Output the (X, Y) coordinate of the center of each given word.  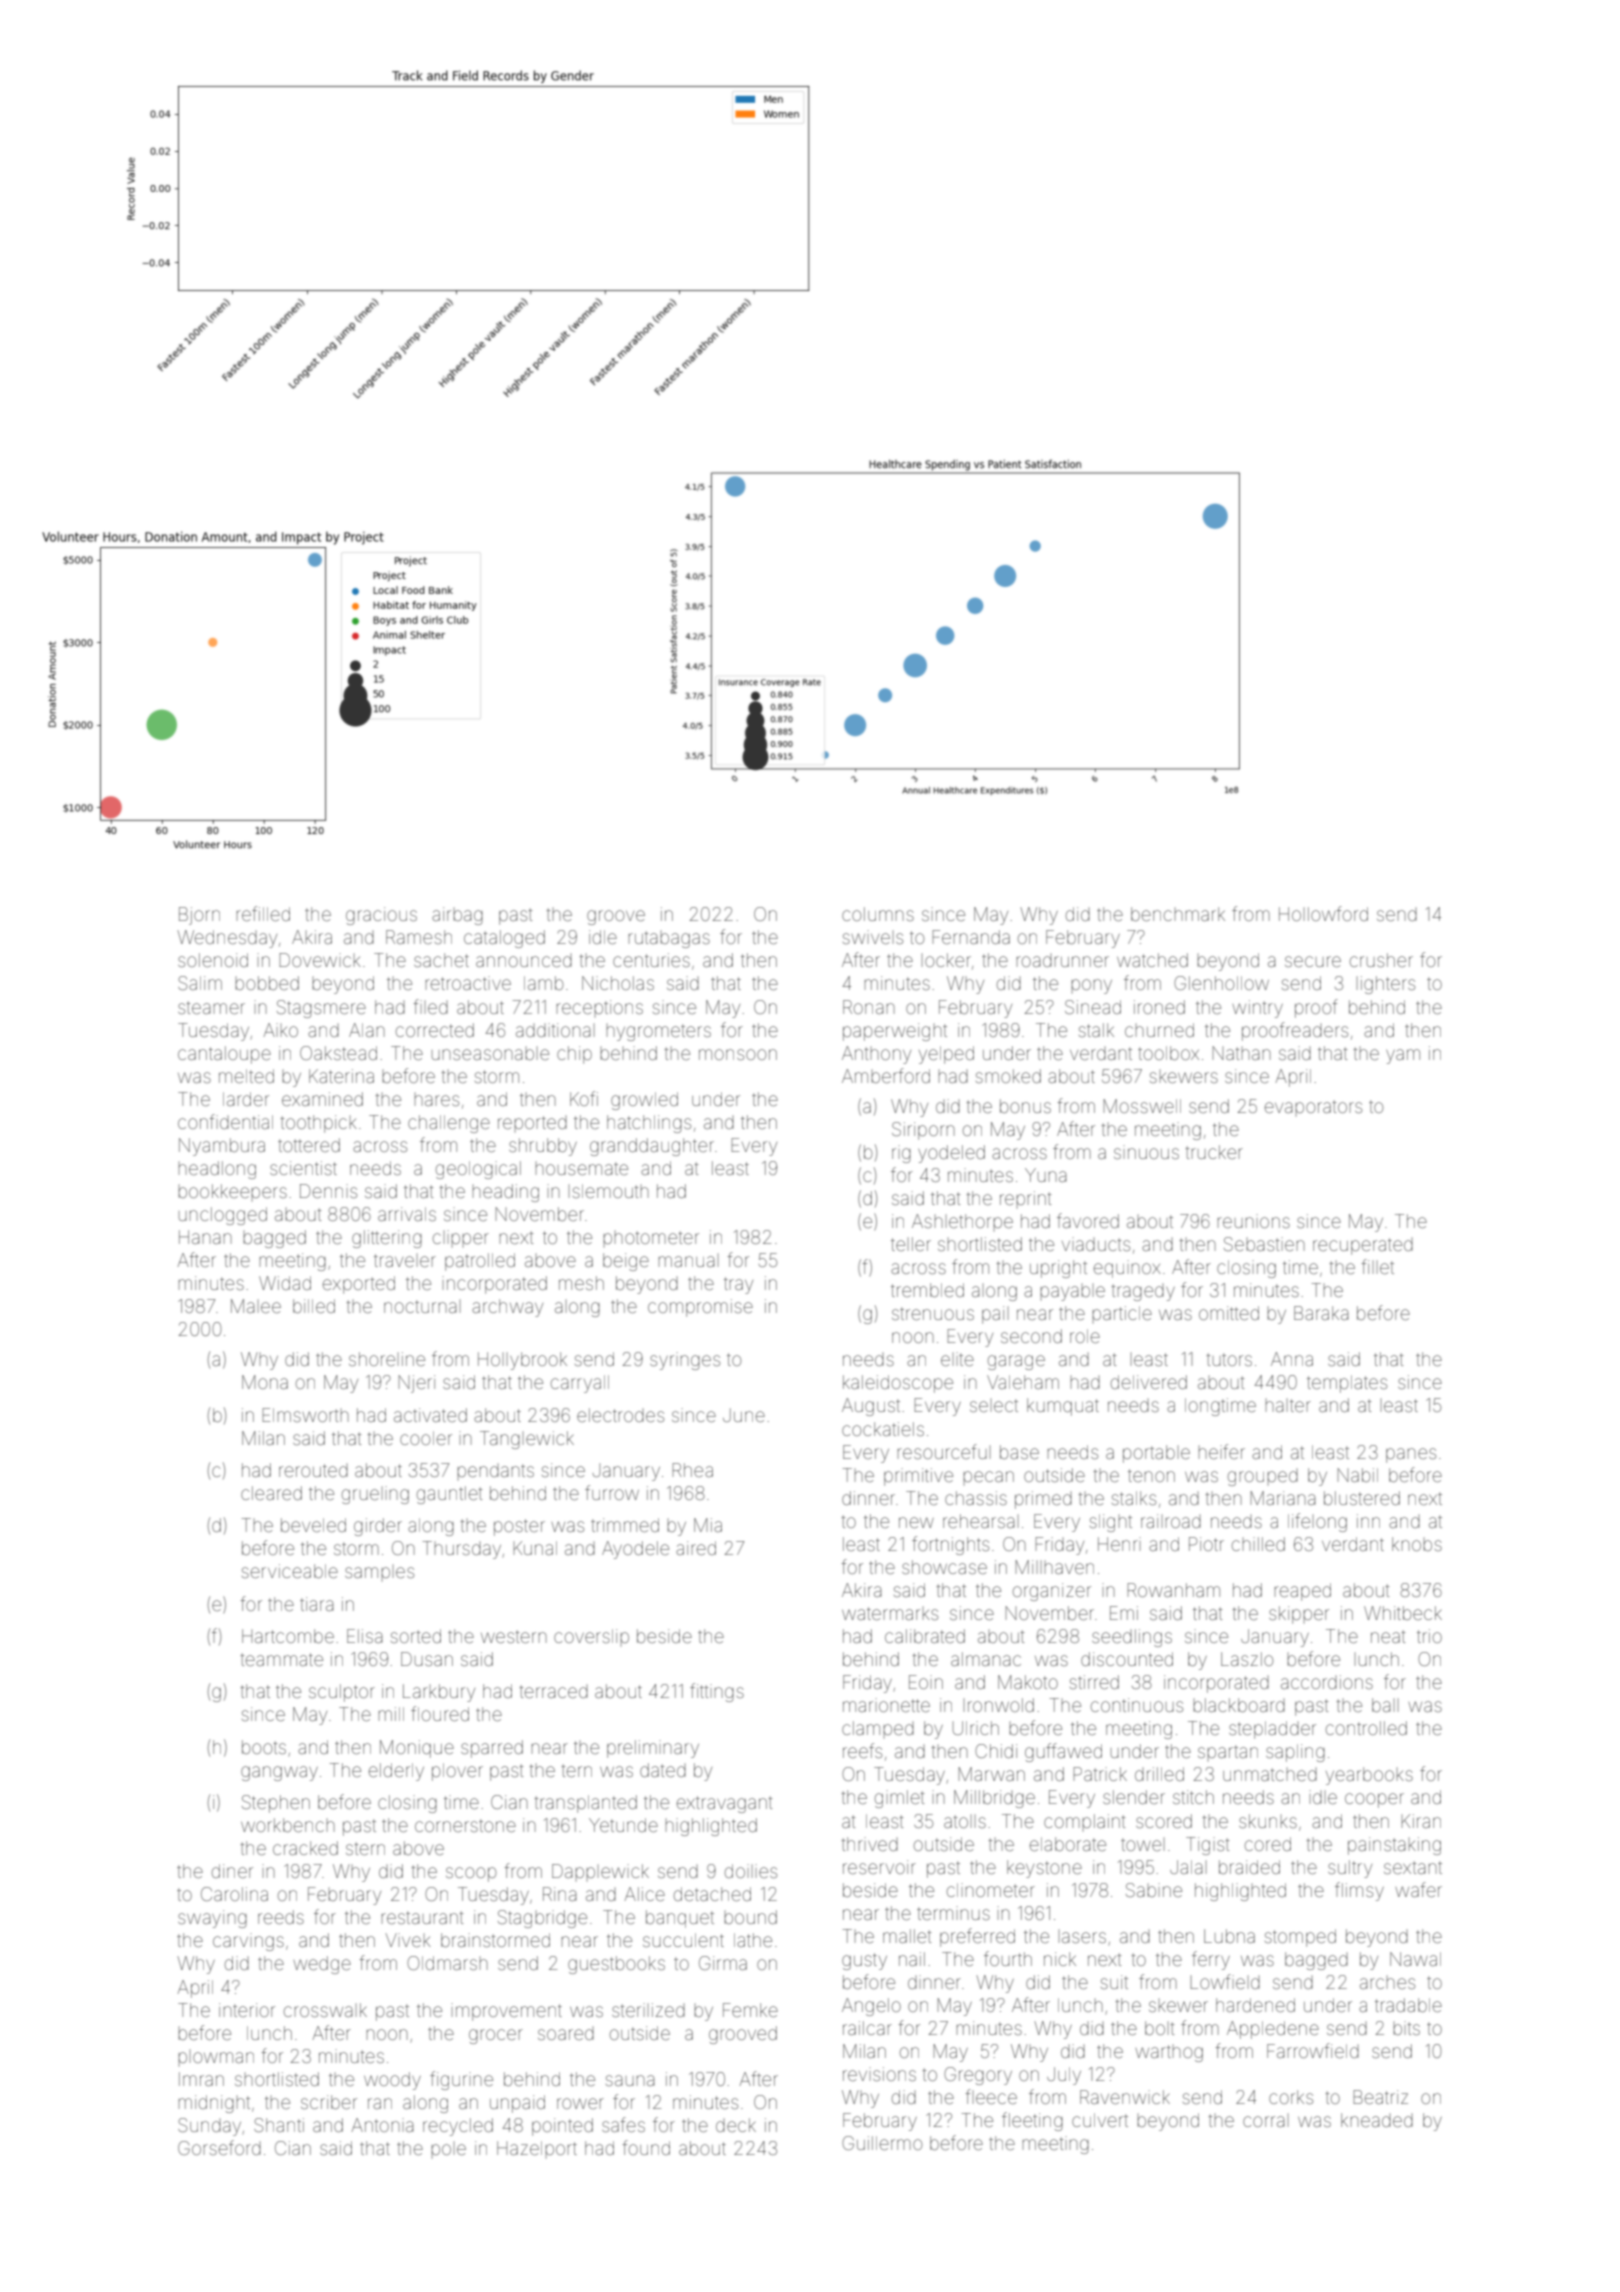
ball (1385, 1705)
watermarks (890, 1613)
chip (574, 1055)
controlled (1366, 1728)
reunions (1254, 1221)
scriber (329, 2102)
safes (623, 2124)
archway (507, 1308)
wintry (1257, 1009)
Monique (417, 1749)
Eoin (926, 1682)
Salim (200, 983)
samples (379, 1573)
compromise (700, 1308)
